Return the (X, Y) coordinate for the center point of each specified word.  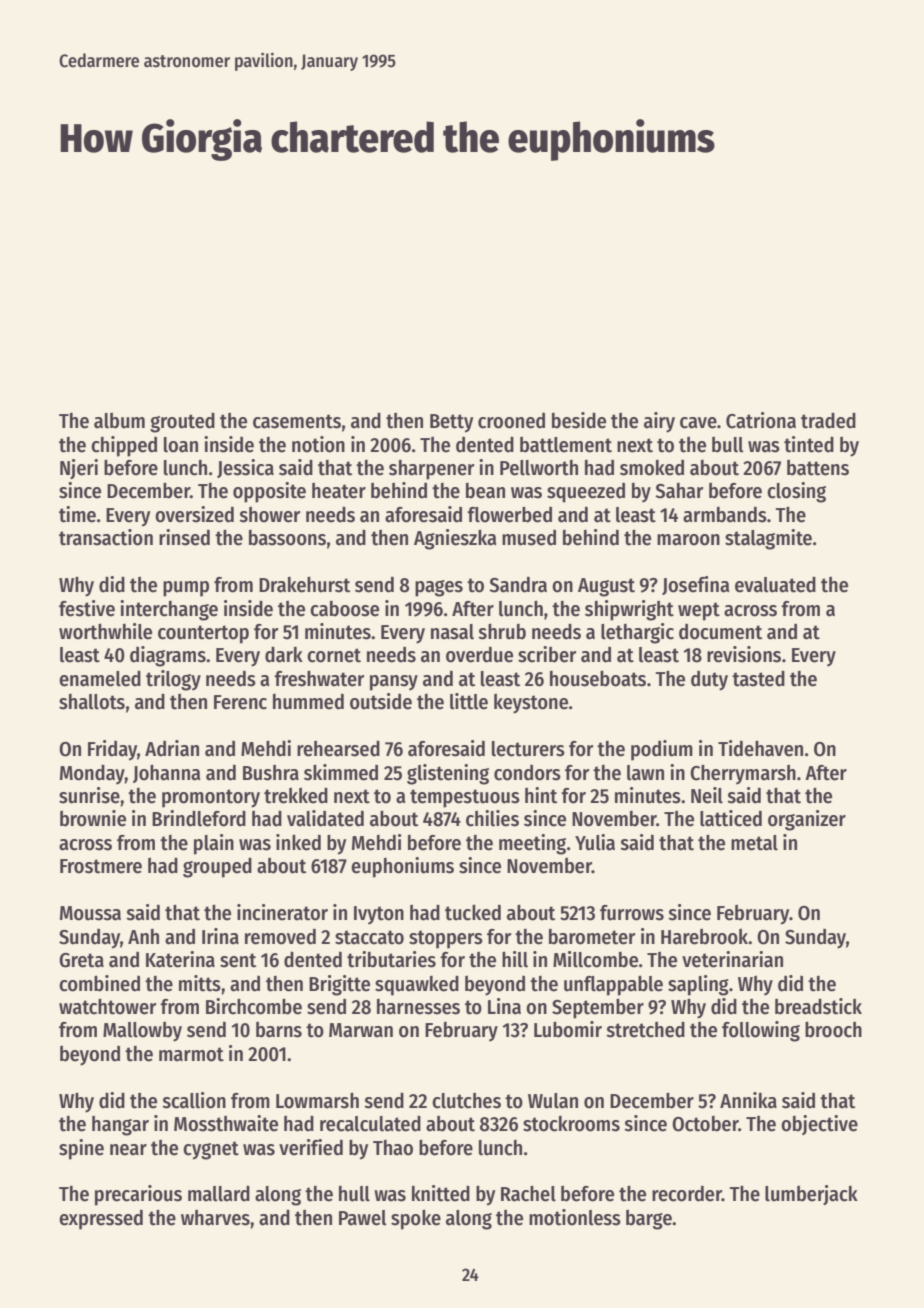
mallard (219, 1193)
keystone (531, 704)
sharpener (431, 470)
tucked (473, 913)
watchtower (107, 1007)
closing (796, 492)
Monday (92, 774)
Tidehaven (760, 748)
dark (284, 654)
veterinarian (732, 959)
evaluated (775, 584)
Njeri (79, 469)
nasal (452, 632)
